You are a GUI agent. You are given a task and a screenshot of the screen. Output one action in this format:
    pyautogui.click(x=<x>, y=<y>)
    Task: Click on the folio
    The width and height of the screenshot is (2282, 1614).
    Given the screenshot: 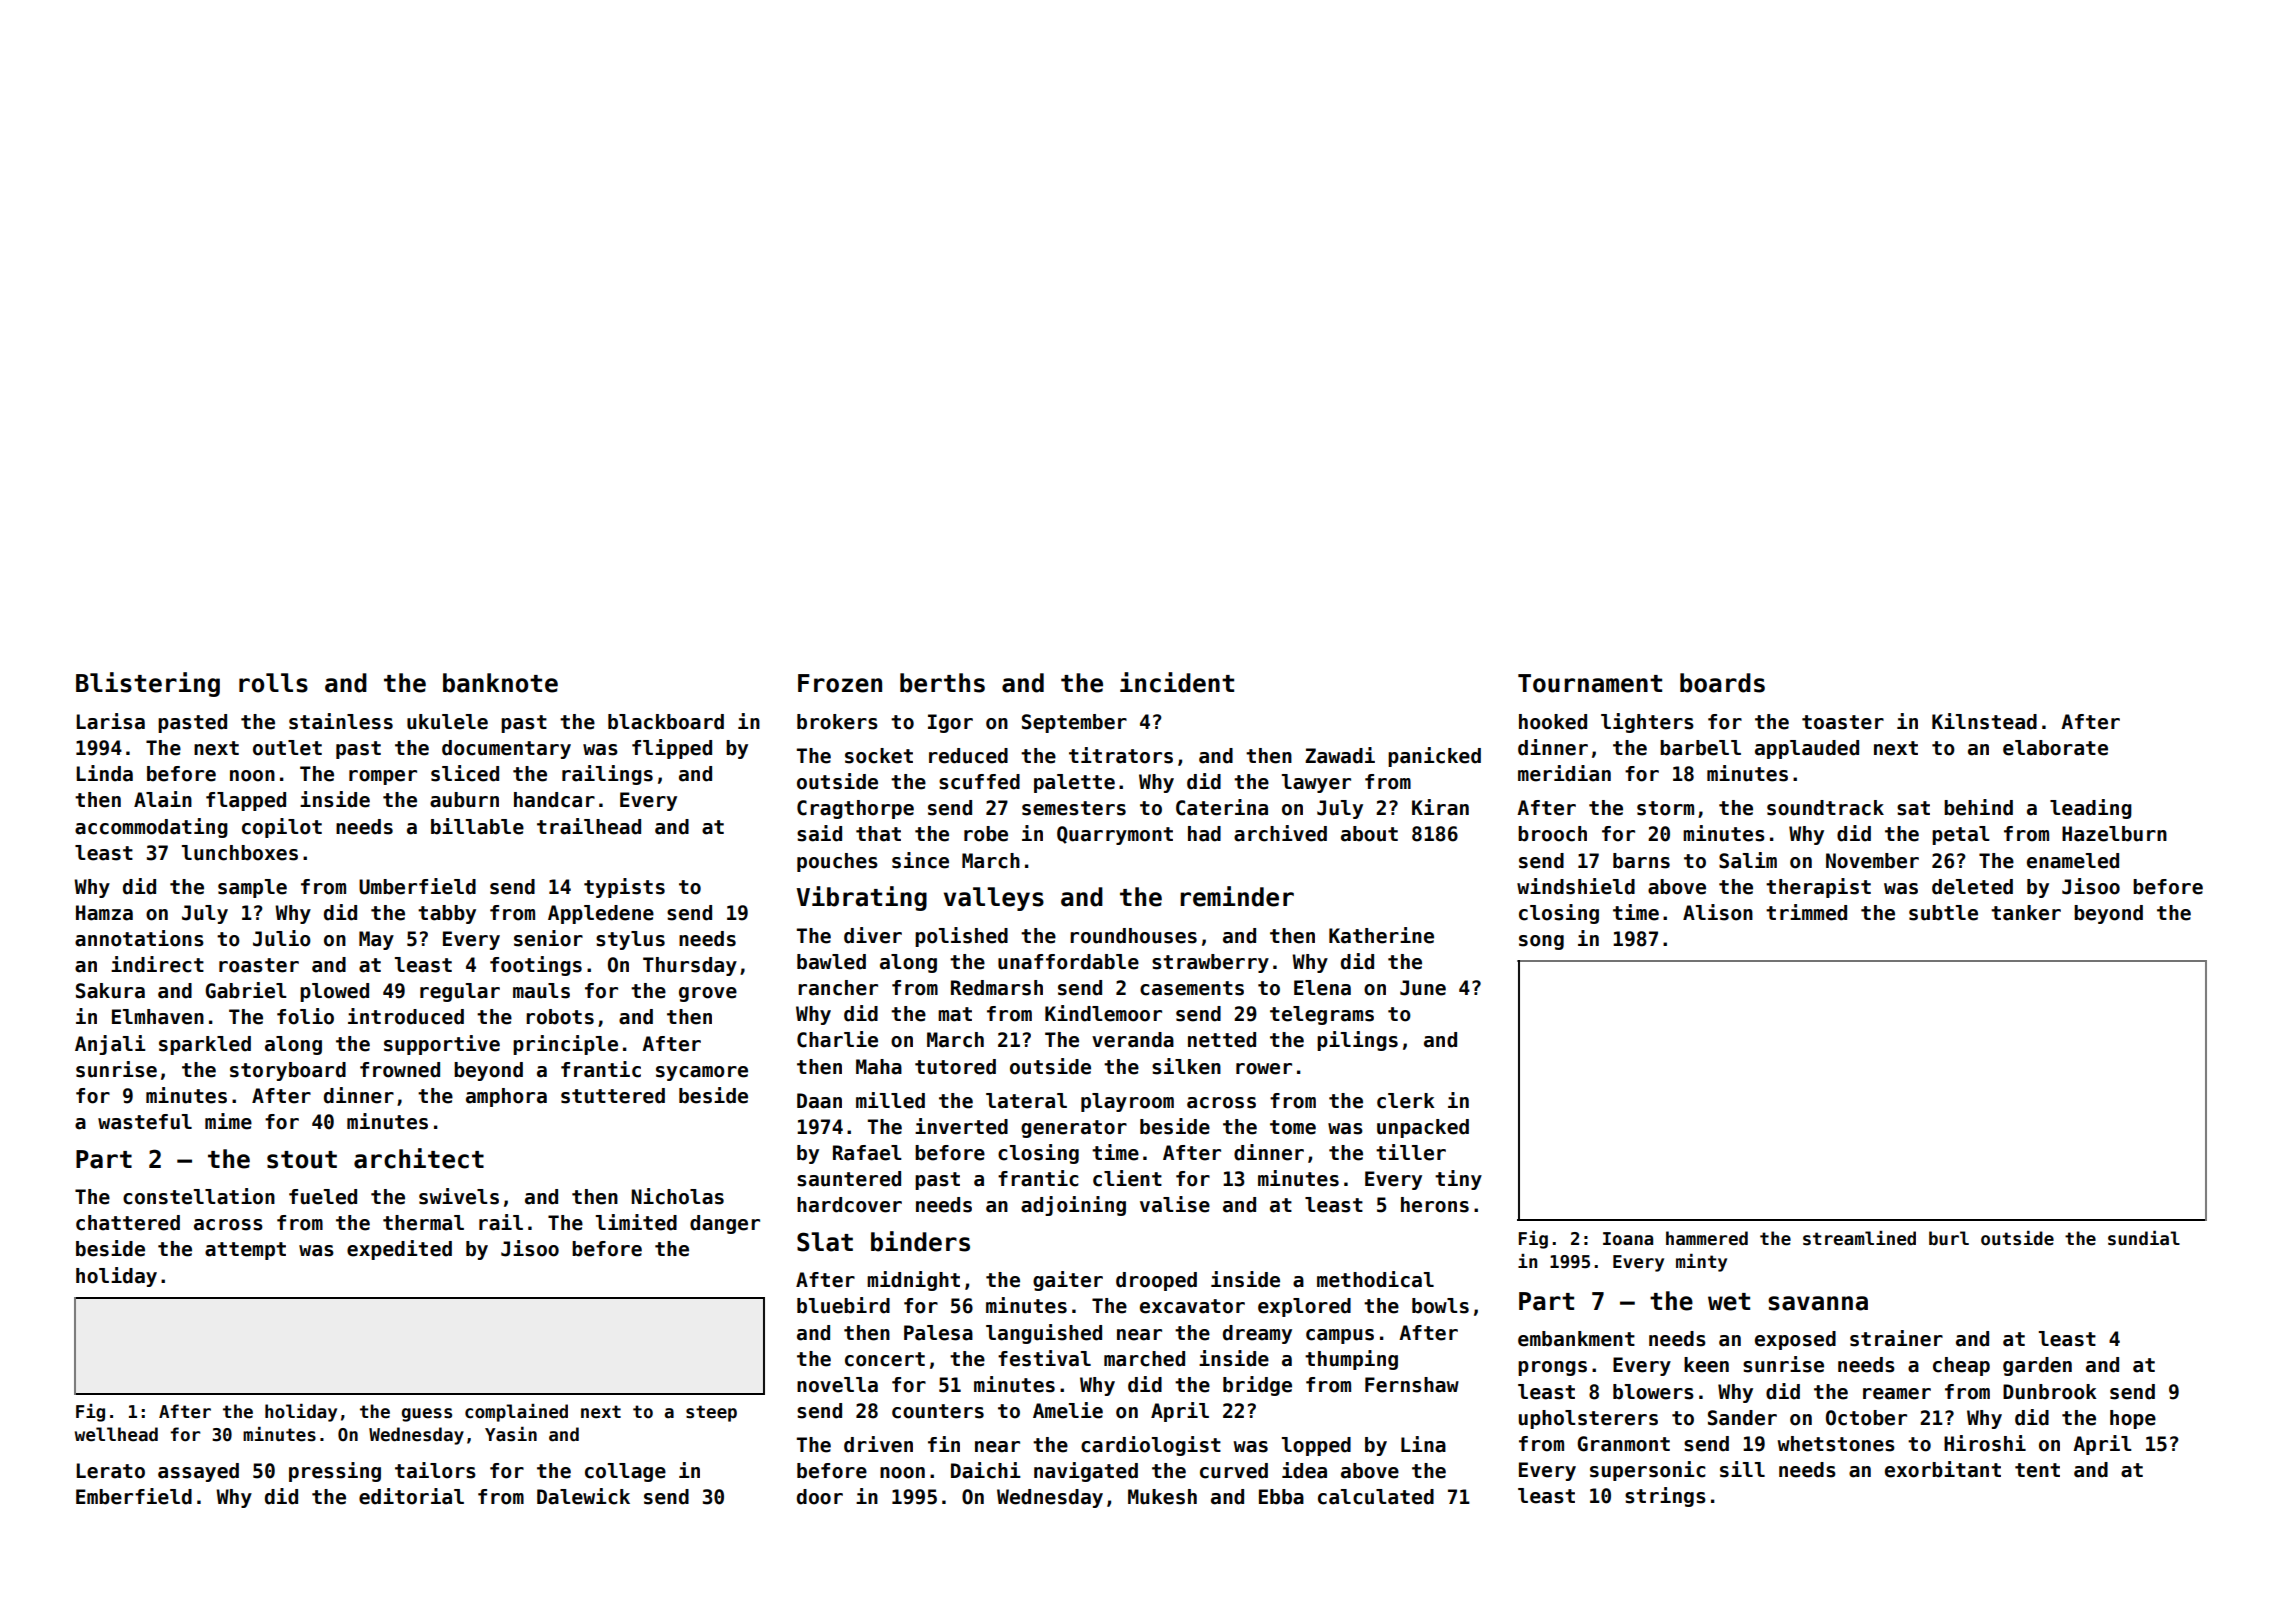 What is the action you would take?
    pyautogui.click(x=305, y=1016)
